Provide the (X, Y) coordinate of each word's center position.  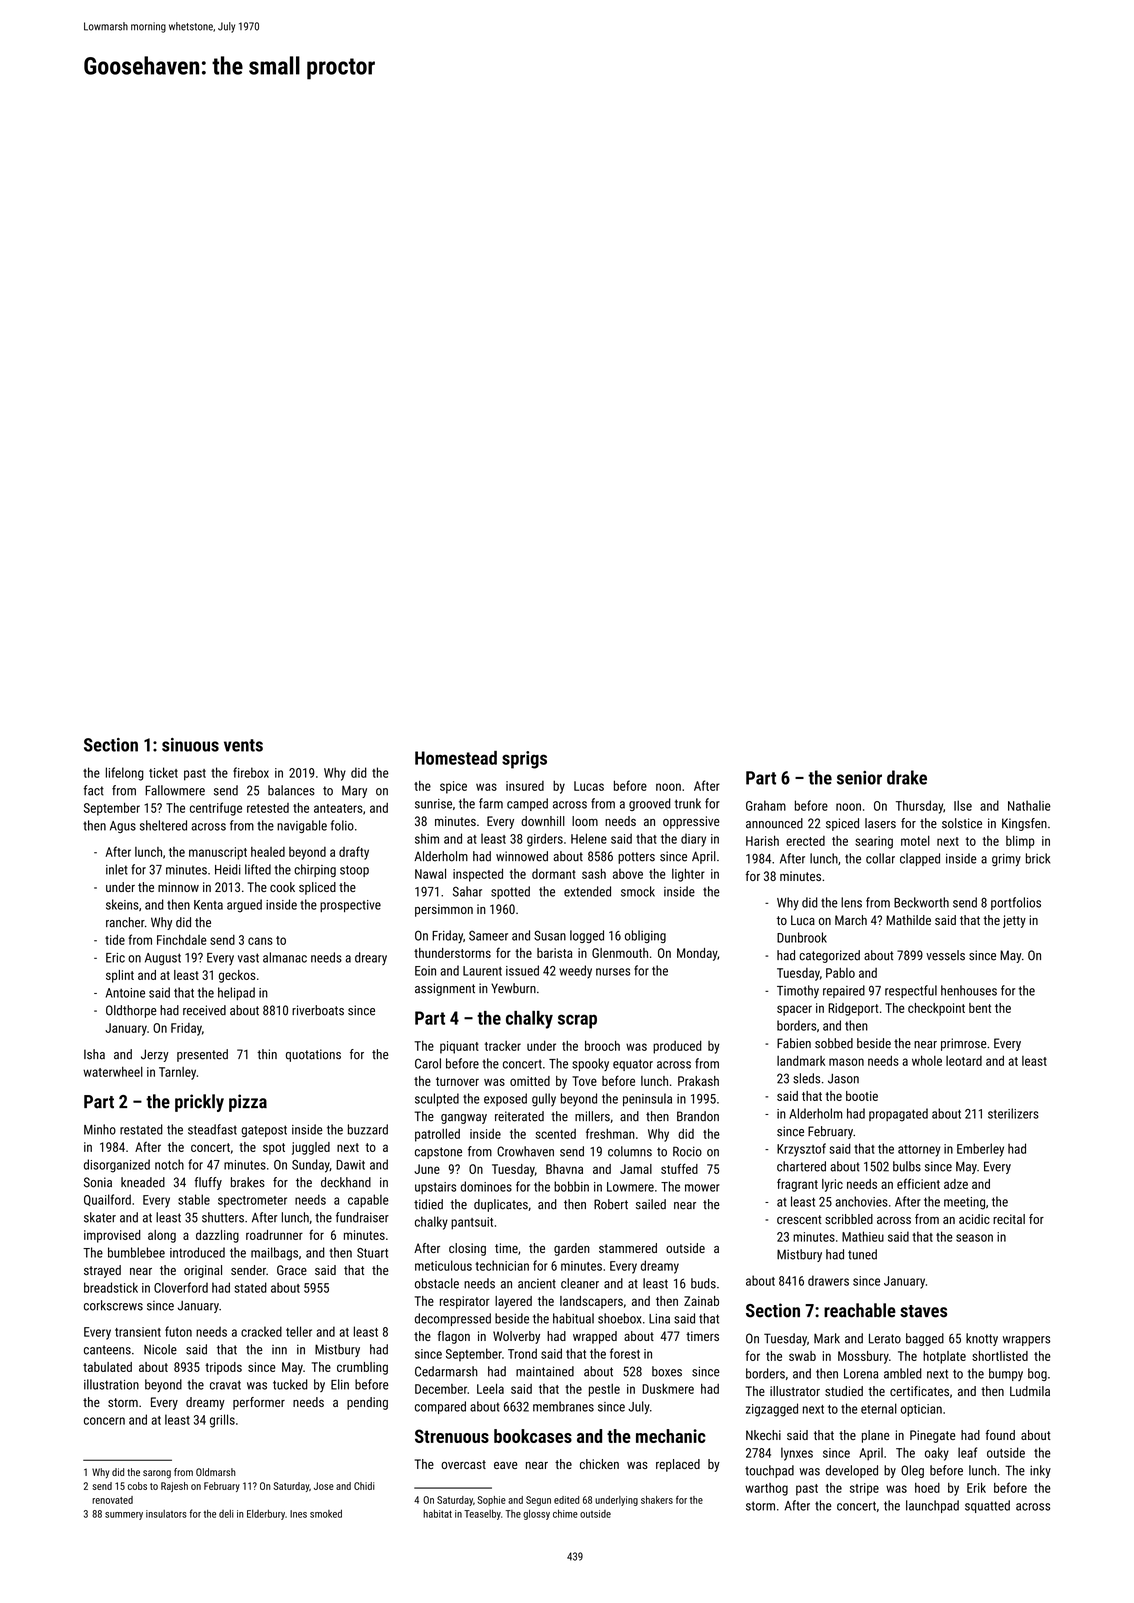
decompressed (453, 1319)
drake (907, 777)
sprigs (524, 760)
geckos (237, 976)
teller (299, 1331)
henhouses (969, 990)
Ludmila (1030, 1391)
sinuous (190, 745)
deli (226, 1514)
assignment (445, 989)
